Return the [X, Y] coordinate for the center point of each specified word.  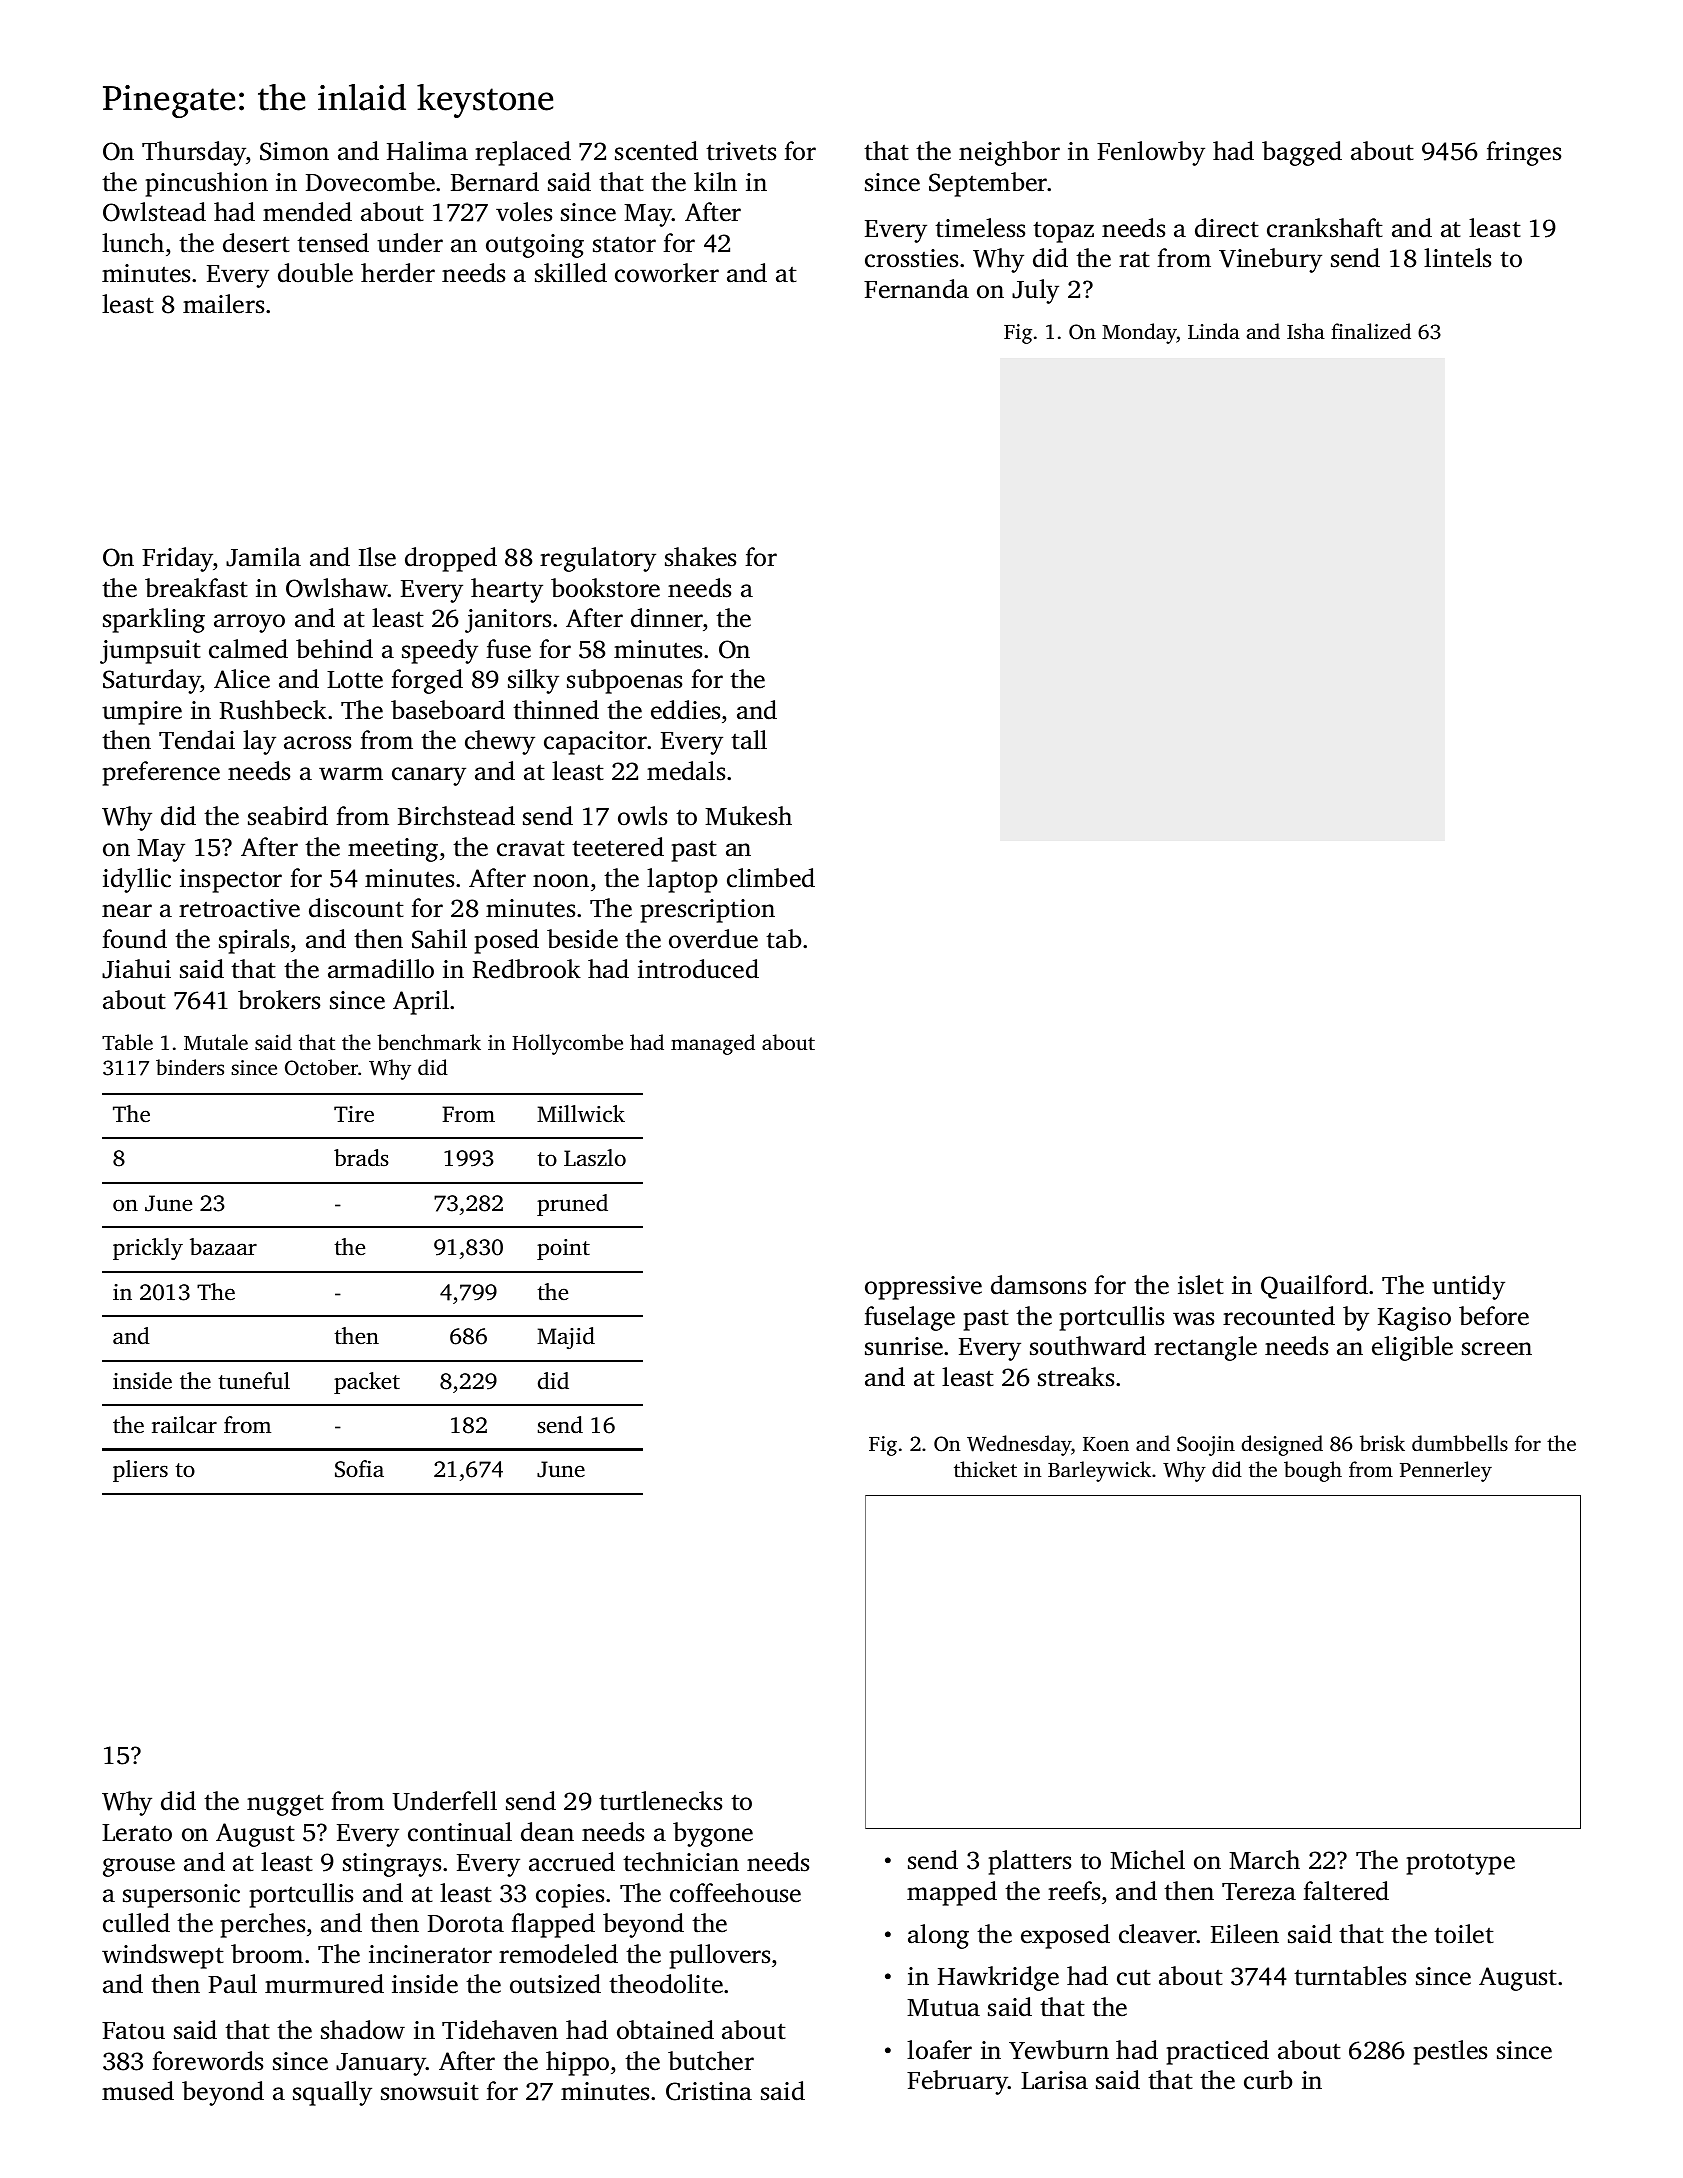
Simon [294, 151]
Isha [1306, 331]
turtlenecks [660, 1801]
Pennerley [1446, 1471]
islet [1201, 1285]
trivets [741, 151]
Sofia [359, 1469]
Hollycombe [567, 1044]
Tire [354, 1114]
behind [334, 649]
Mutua [943, 2008]
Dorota [466, 1924]
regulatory [598, 559]
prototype [1461, 1864]
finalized [1371, 331]
